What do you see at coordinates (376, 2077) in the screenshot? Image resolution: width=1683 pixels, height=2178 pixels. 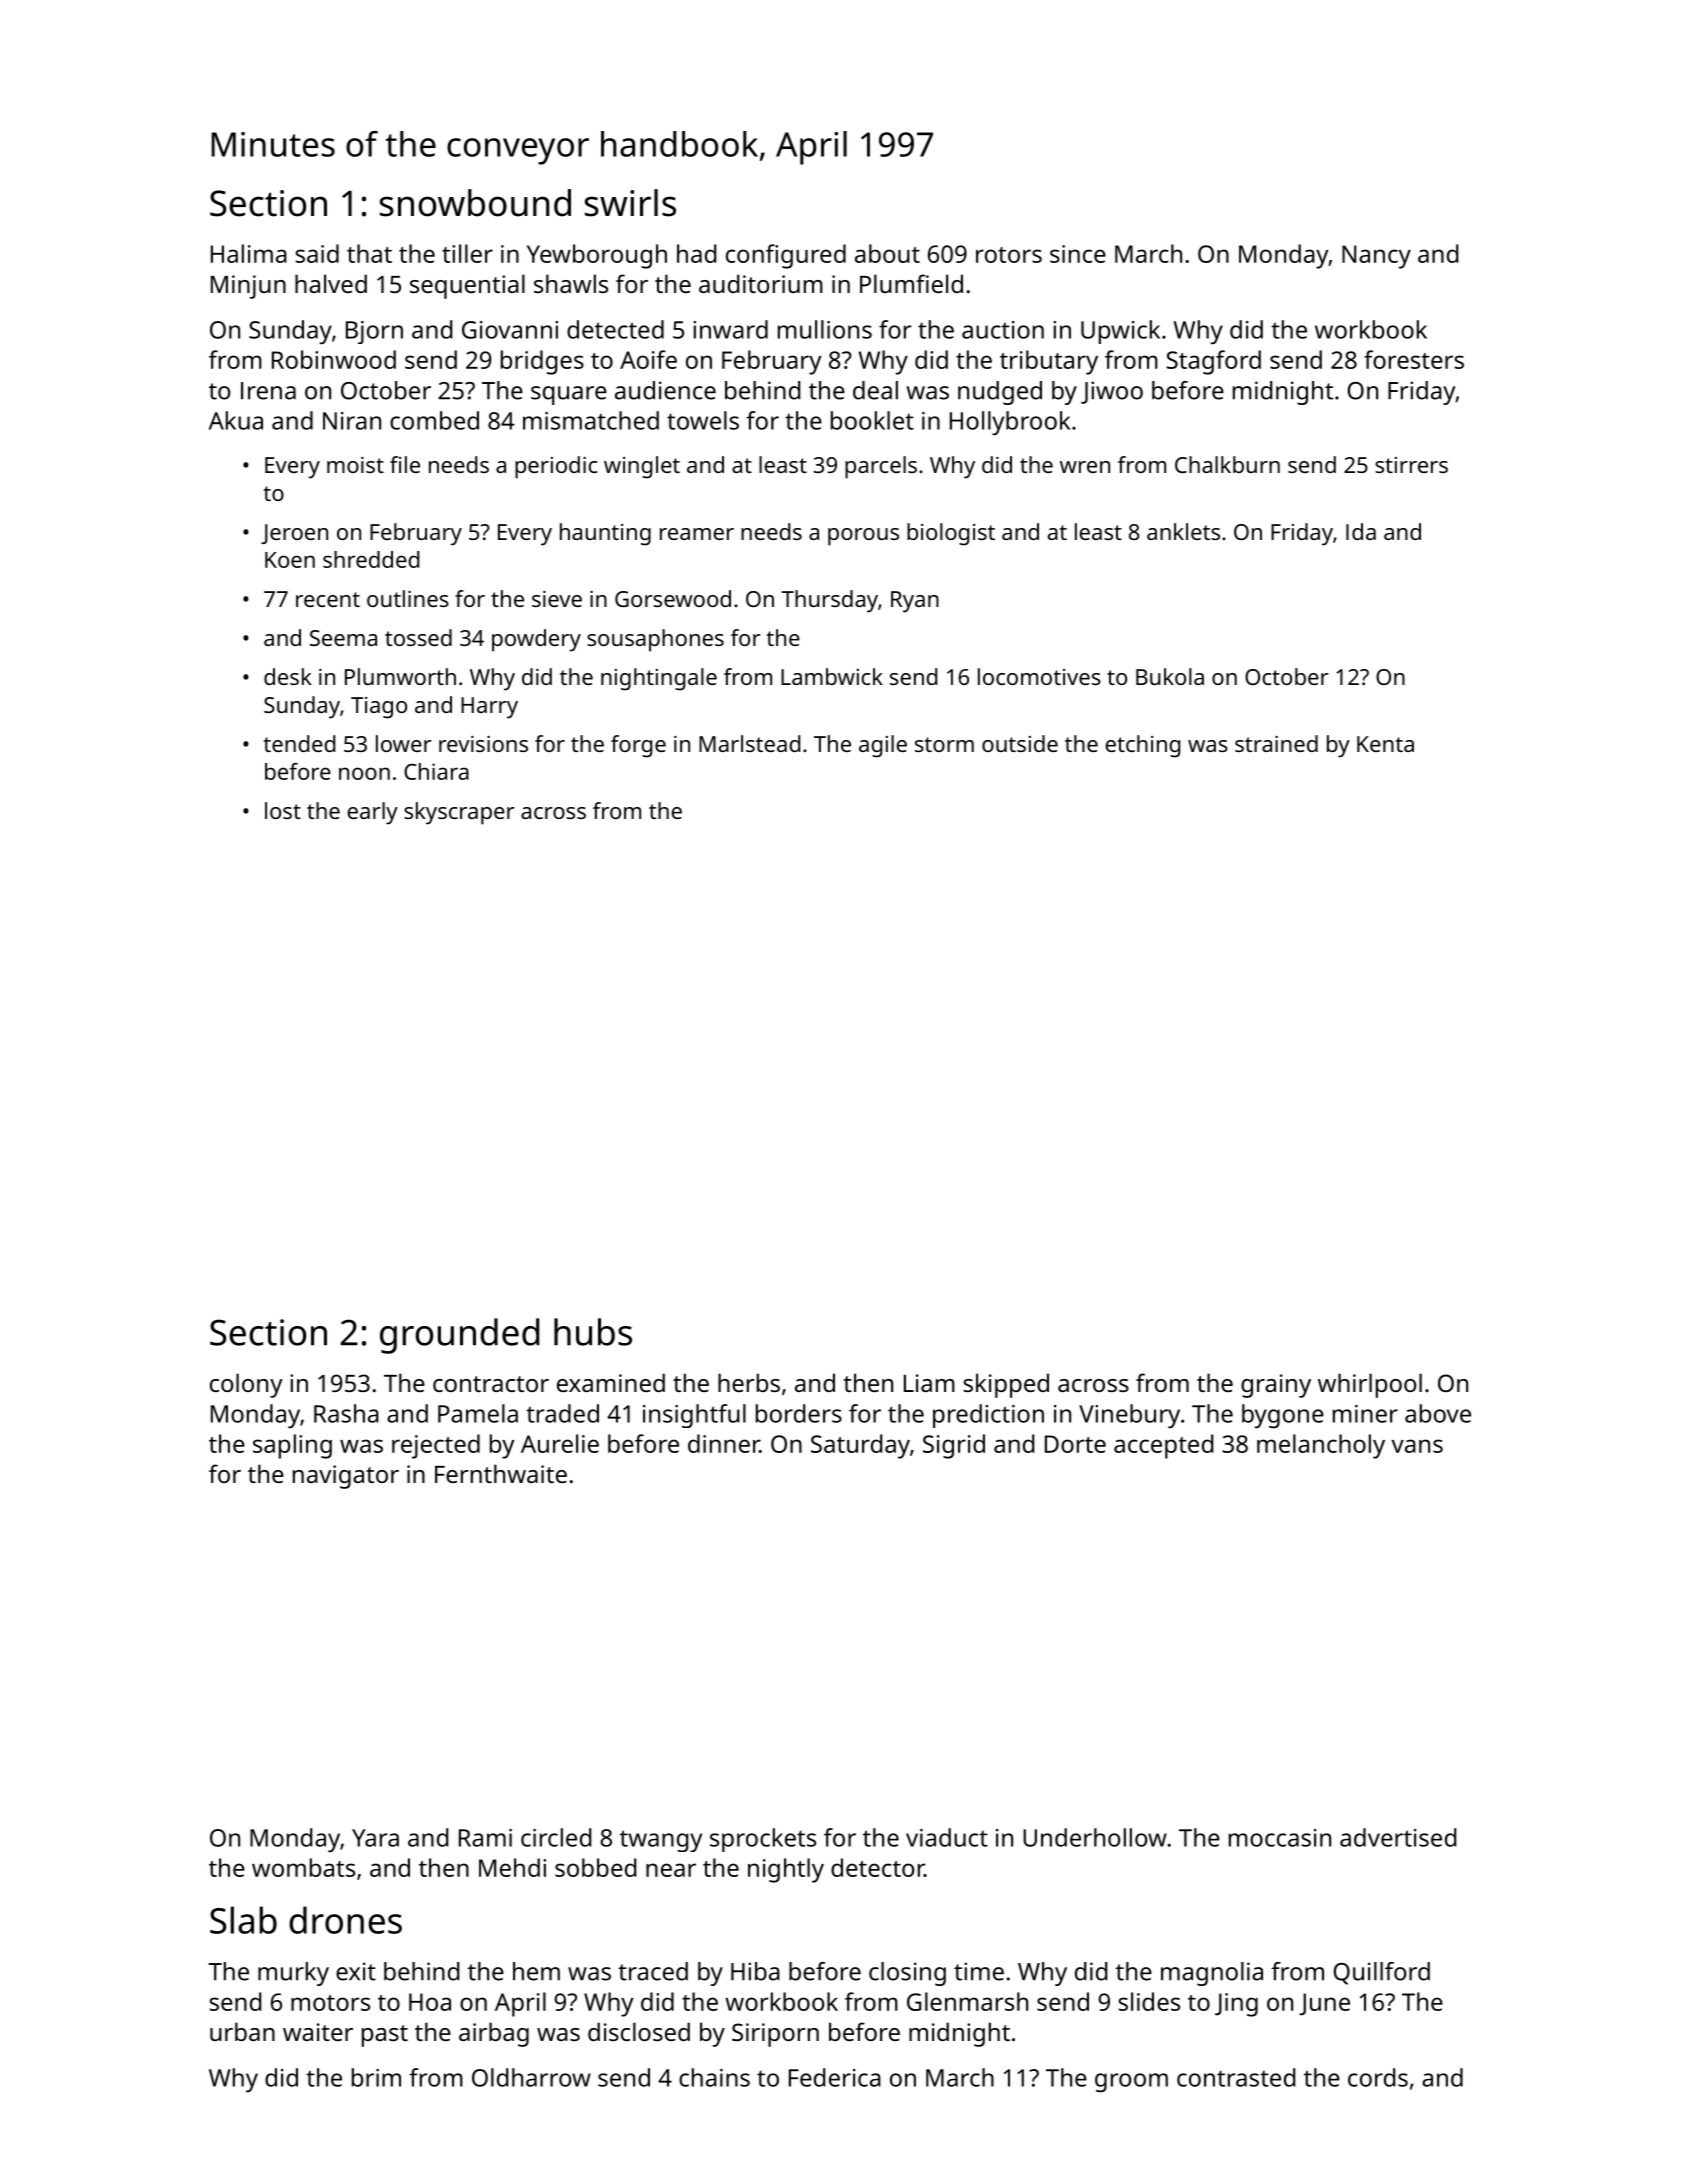 I see `brim` at bounding box center [376, 2077].
